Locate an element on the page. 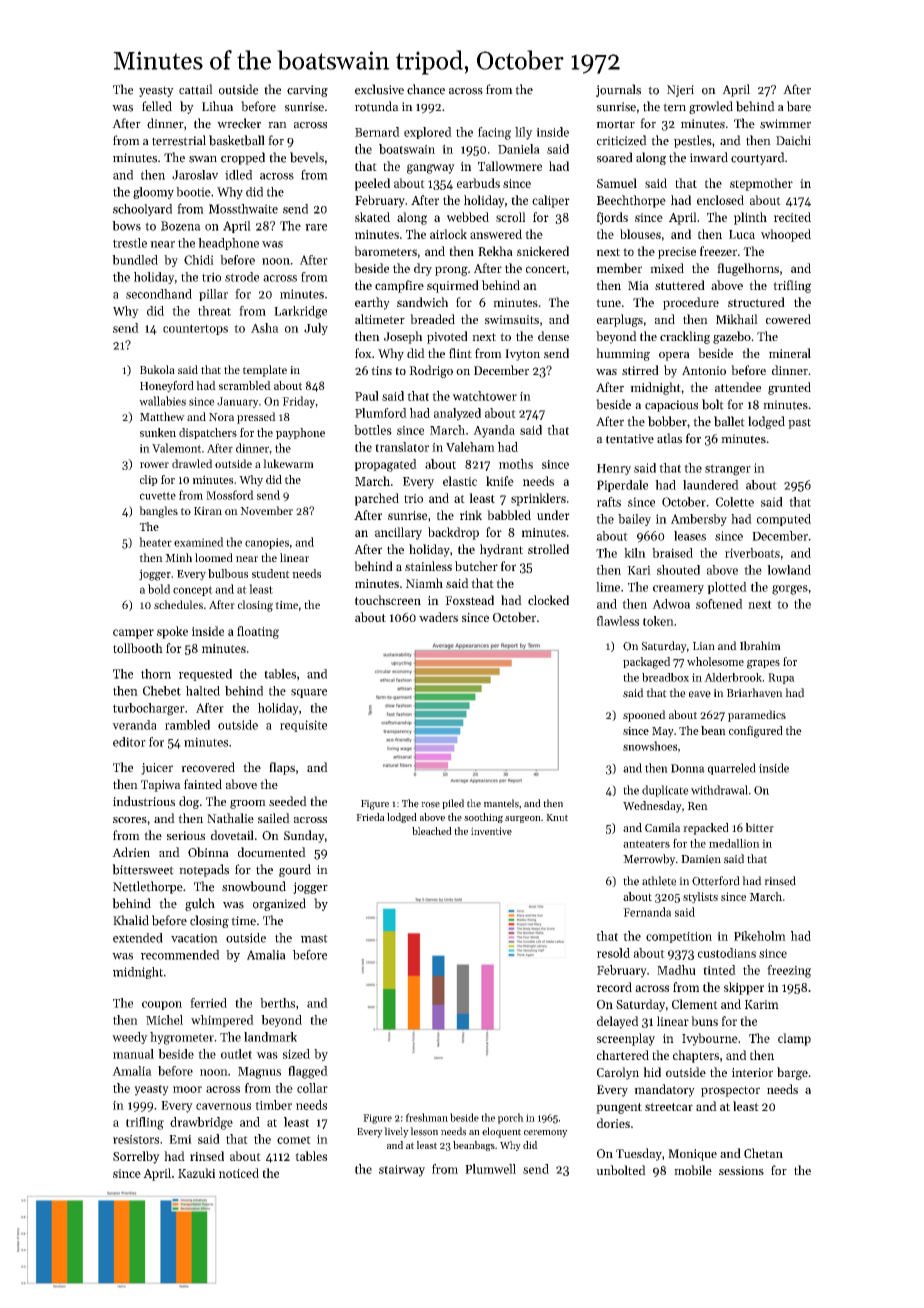 This page has height=1308, width=924. mortar is located at coordinates (615, 124).
